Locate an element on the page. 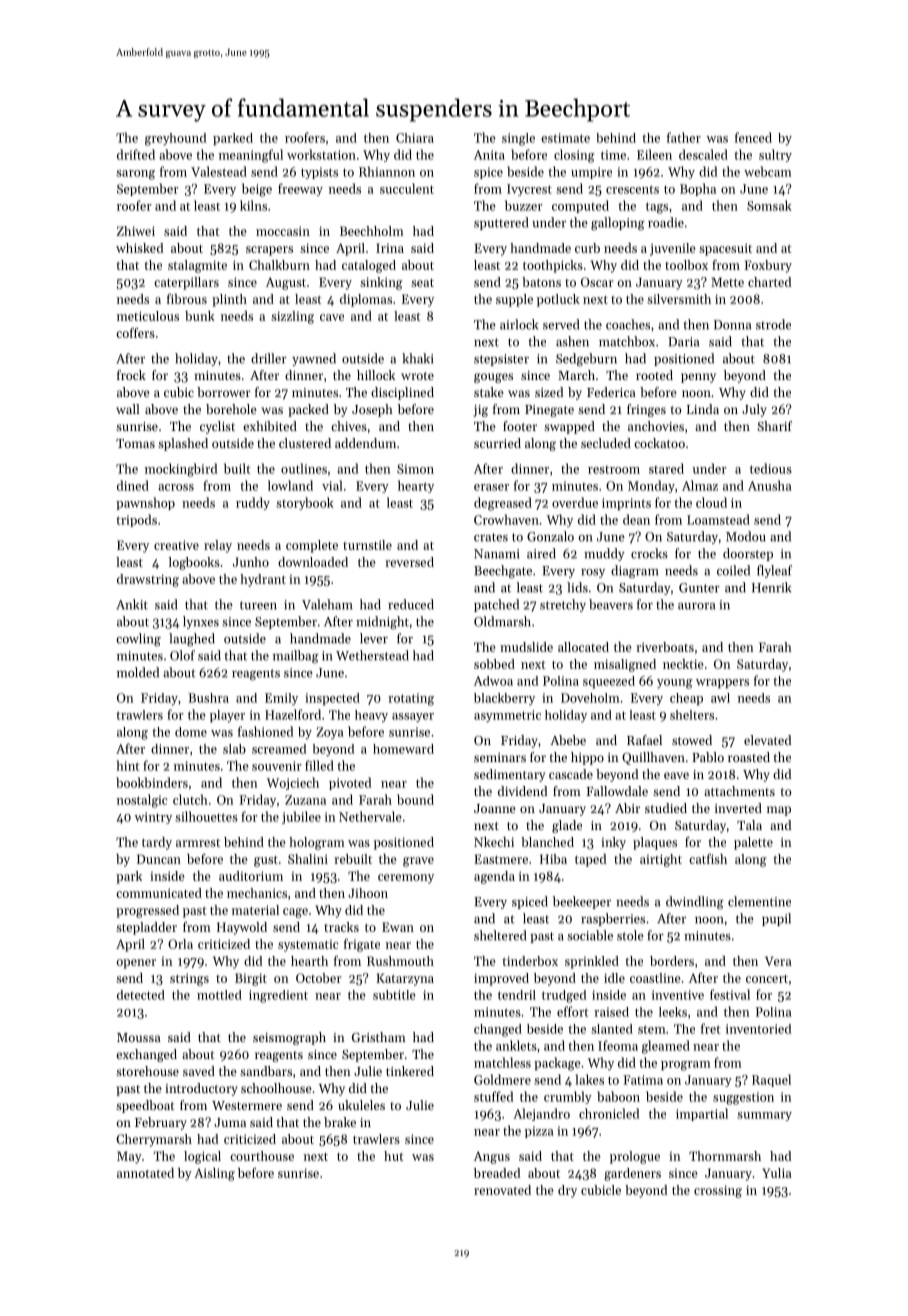 Image resolution: width=908 pixels, height=1316 pixels. Chiara is located at coordinates (415, 138).
